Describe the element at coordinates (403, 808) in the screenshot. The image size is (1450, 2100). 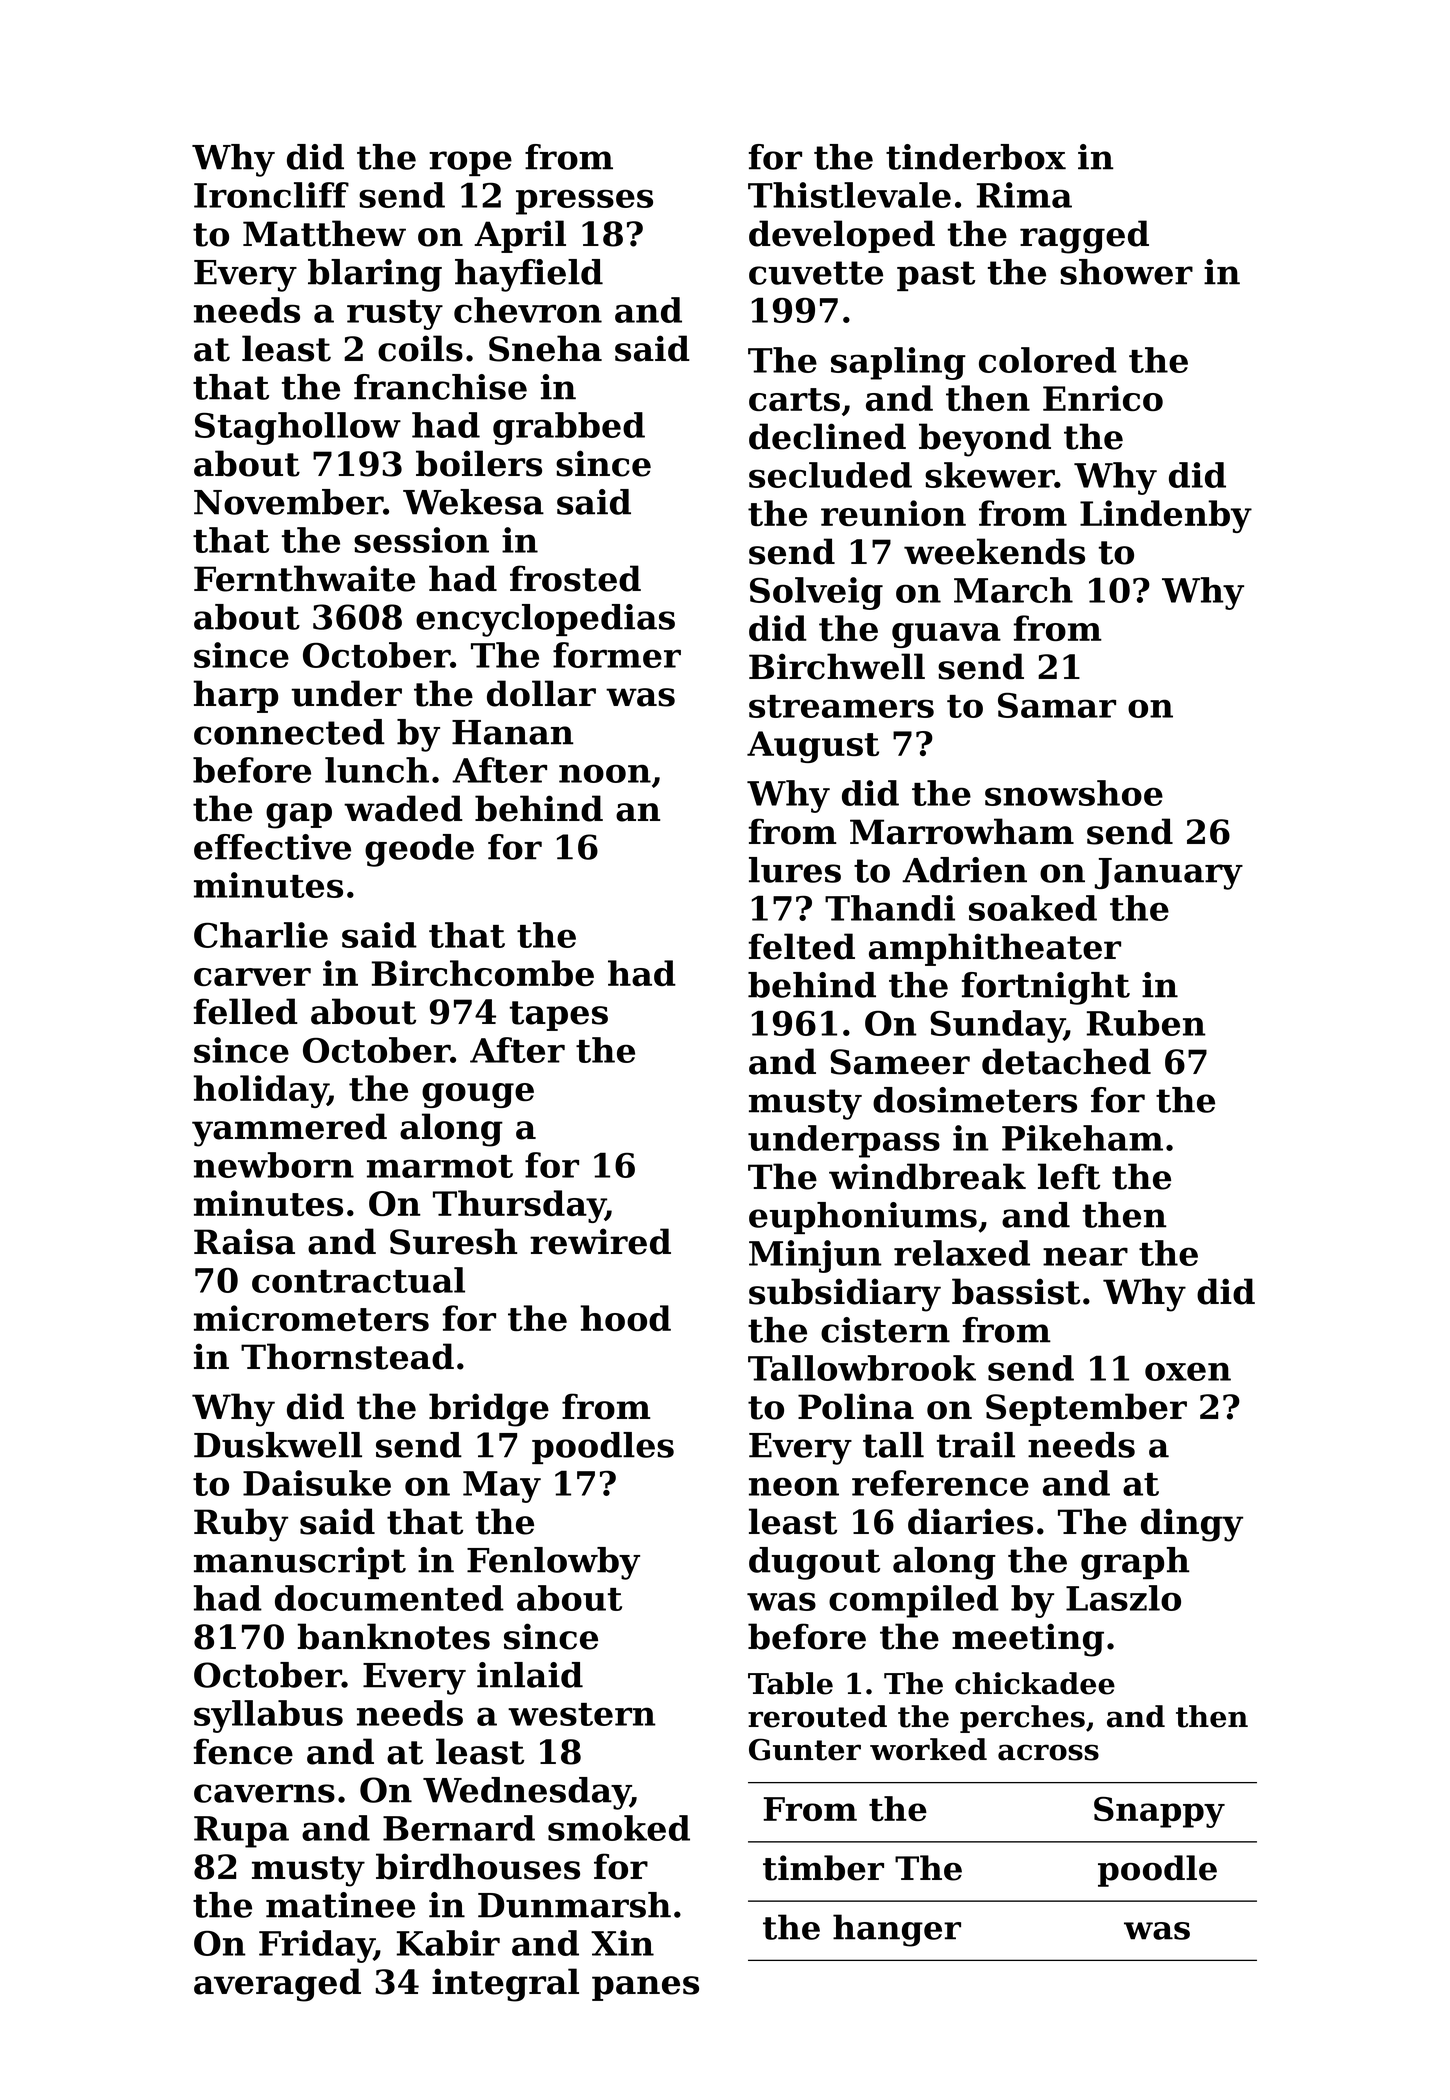
I see `waded` at that location.
